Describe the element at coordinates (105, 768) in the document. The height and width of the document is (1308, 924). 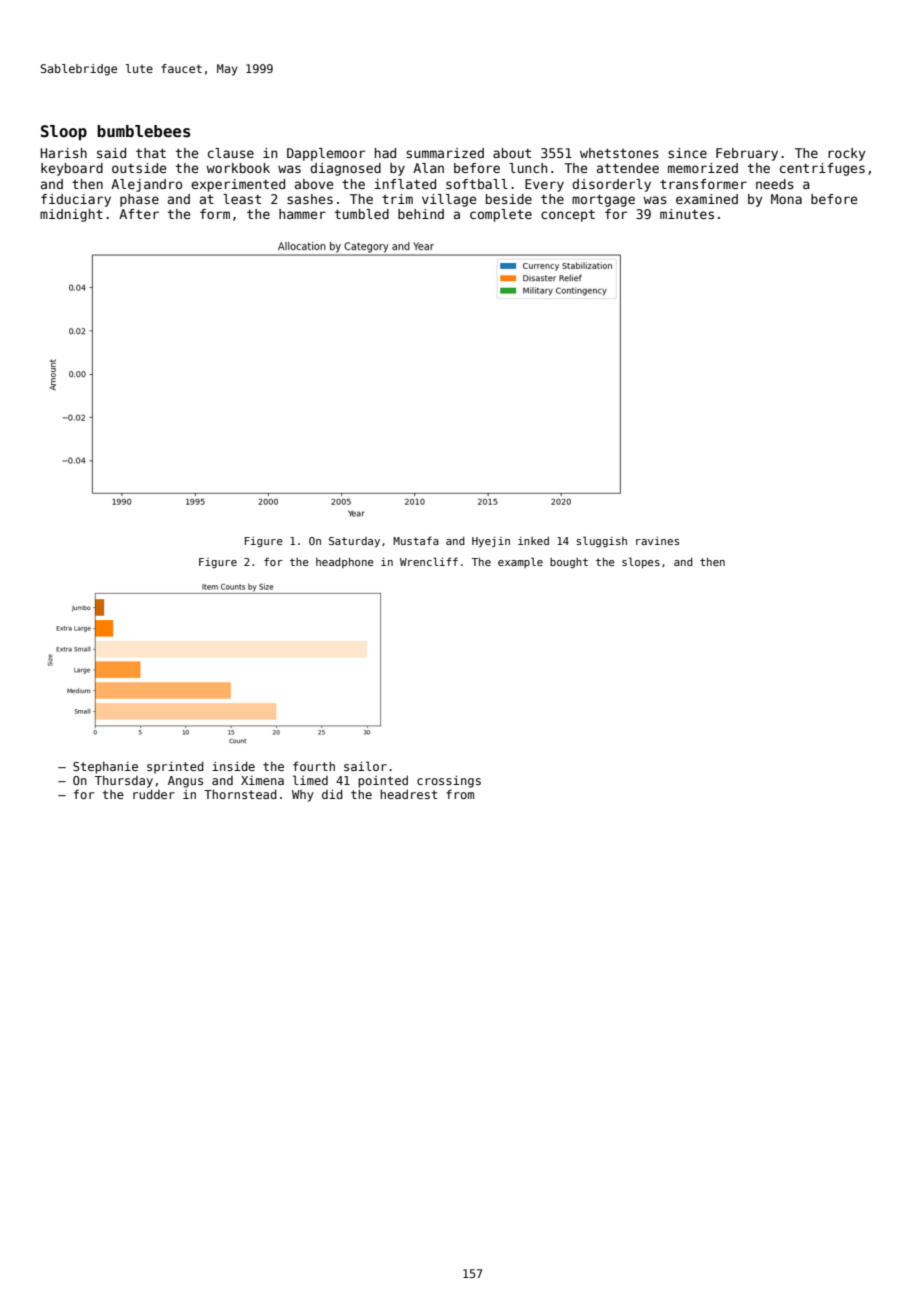
I see `Stephanie` at that location.
